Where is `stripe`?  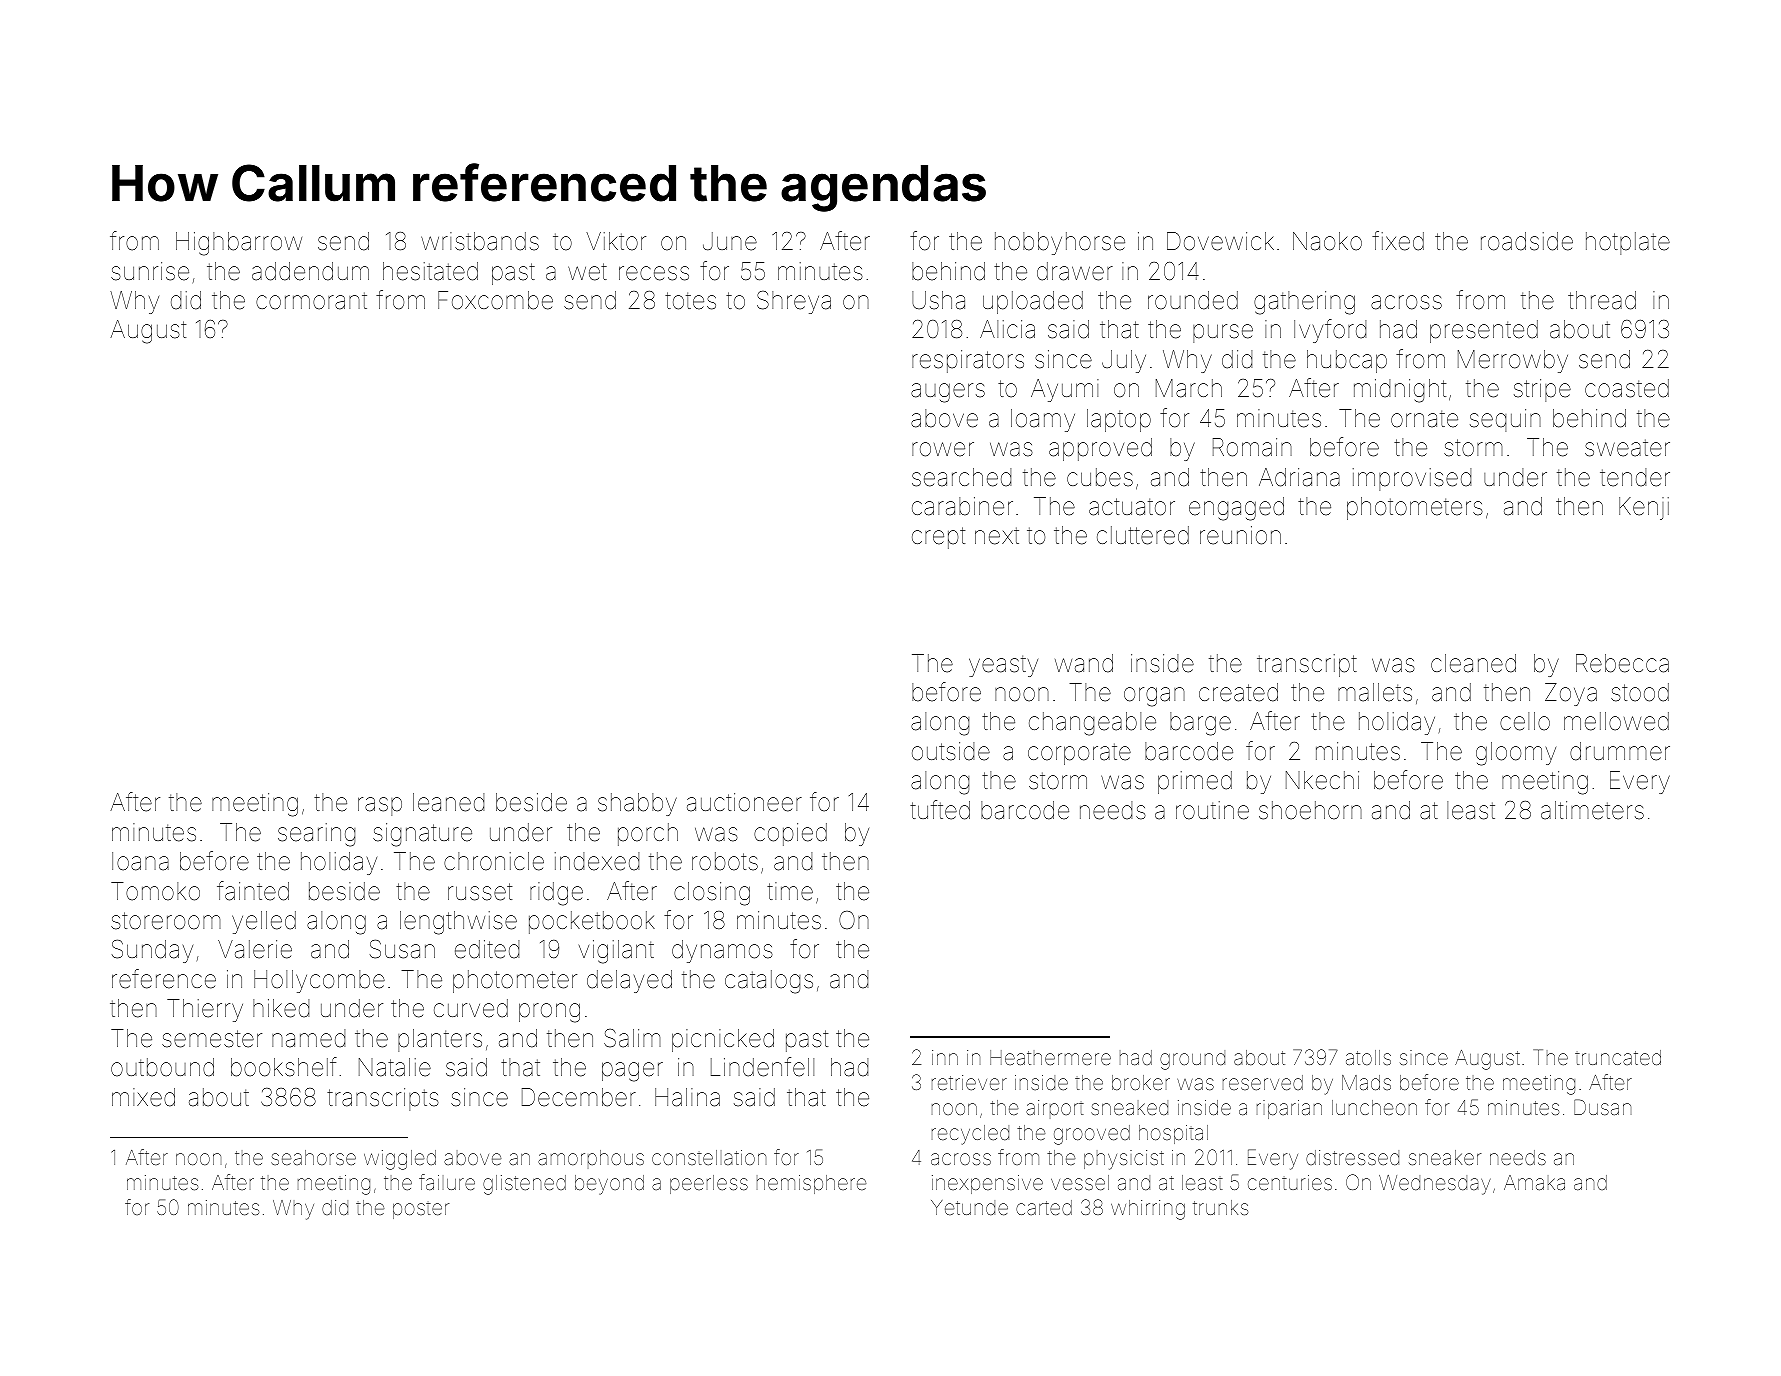 stripe is located at coordinates (1542, 390).
